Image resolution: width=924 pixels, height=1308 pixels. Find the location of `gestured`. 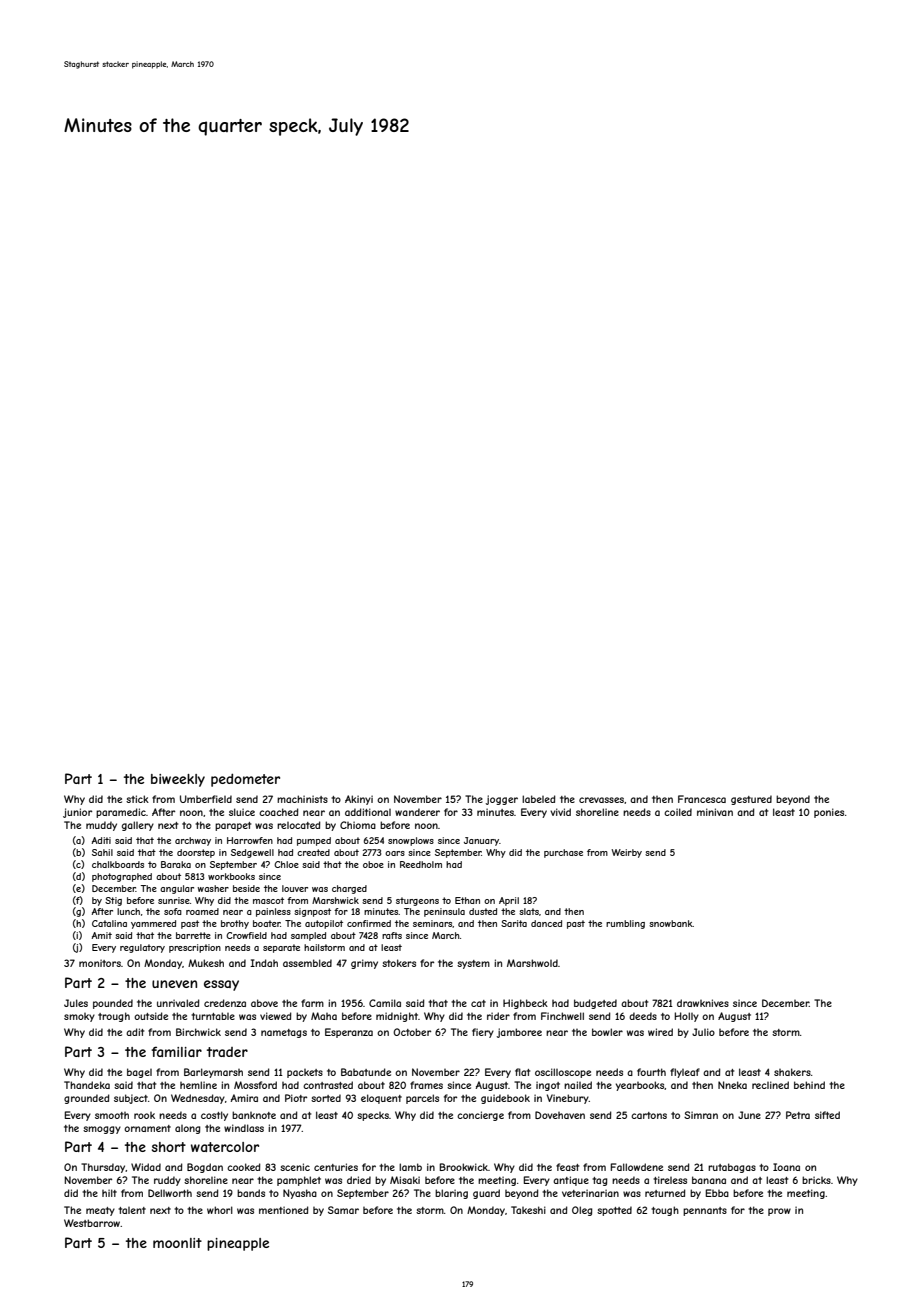

gestured is located at coordinates (751, 800).
